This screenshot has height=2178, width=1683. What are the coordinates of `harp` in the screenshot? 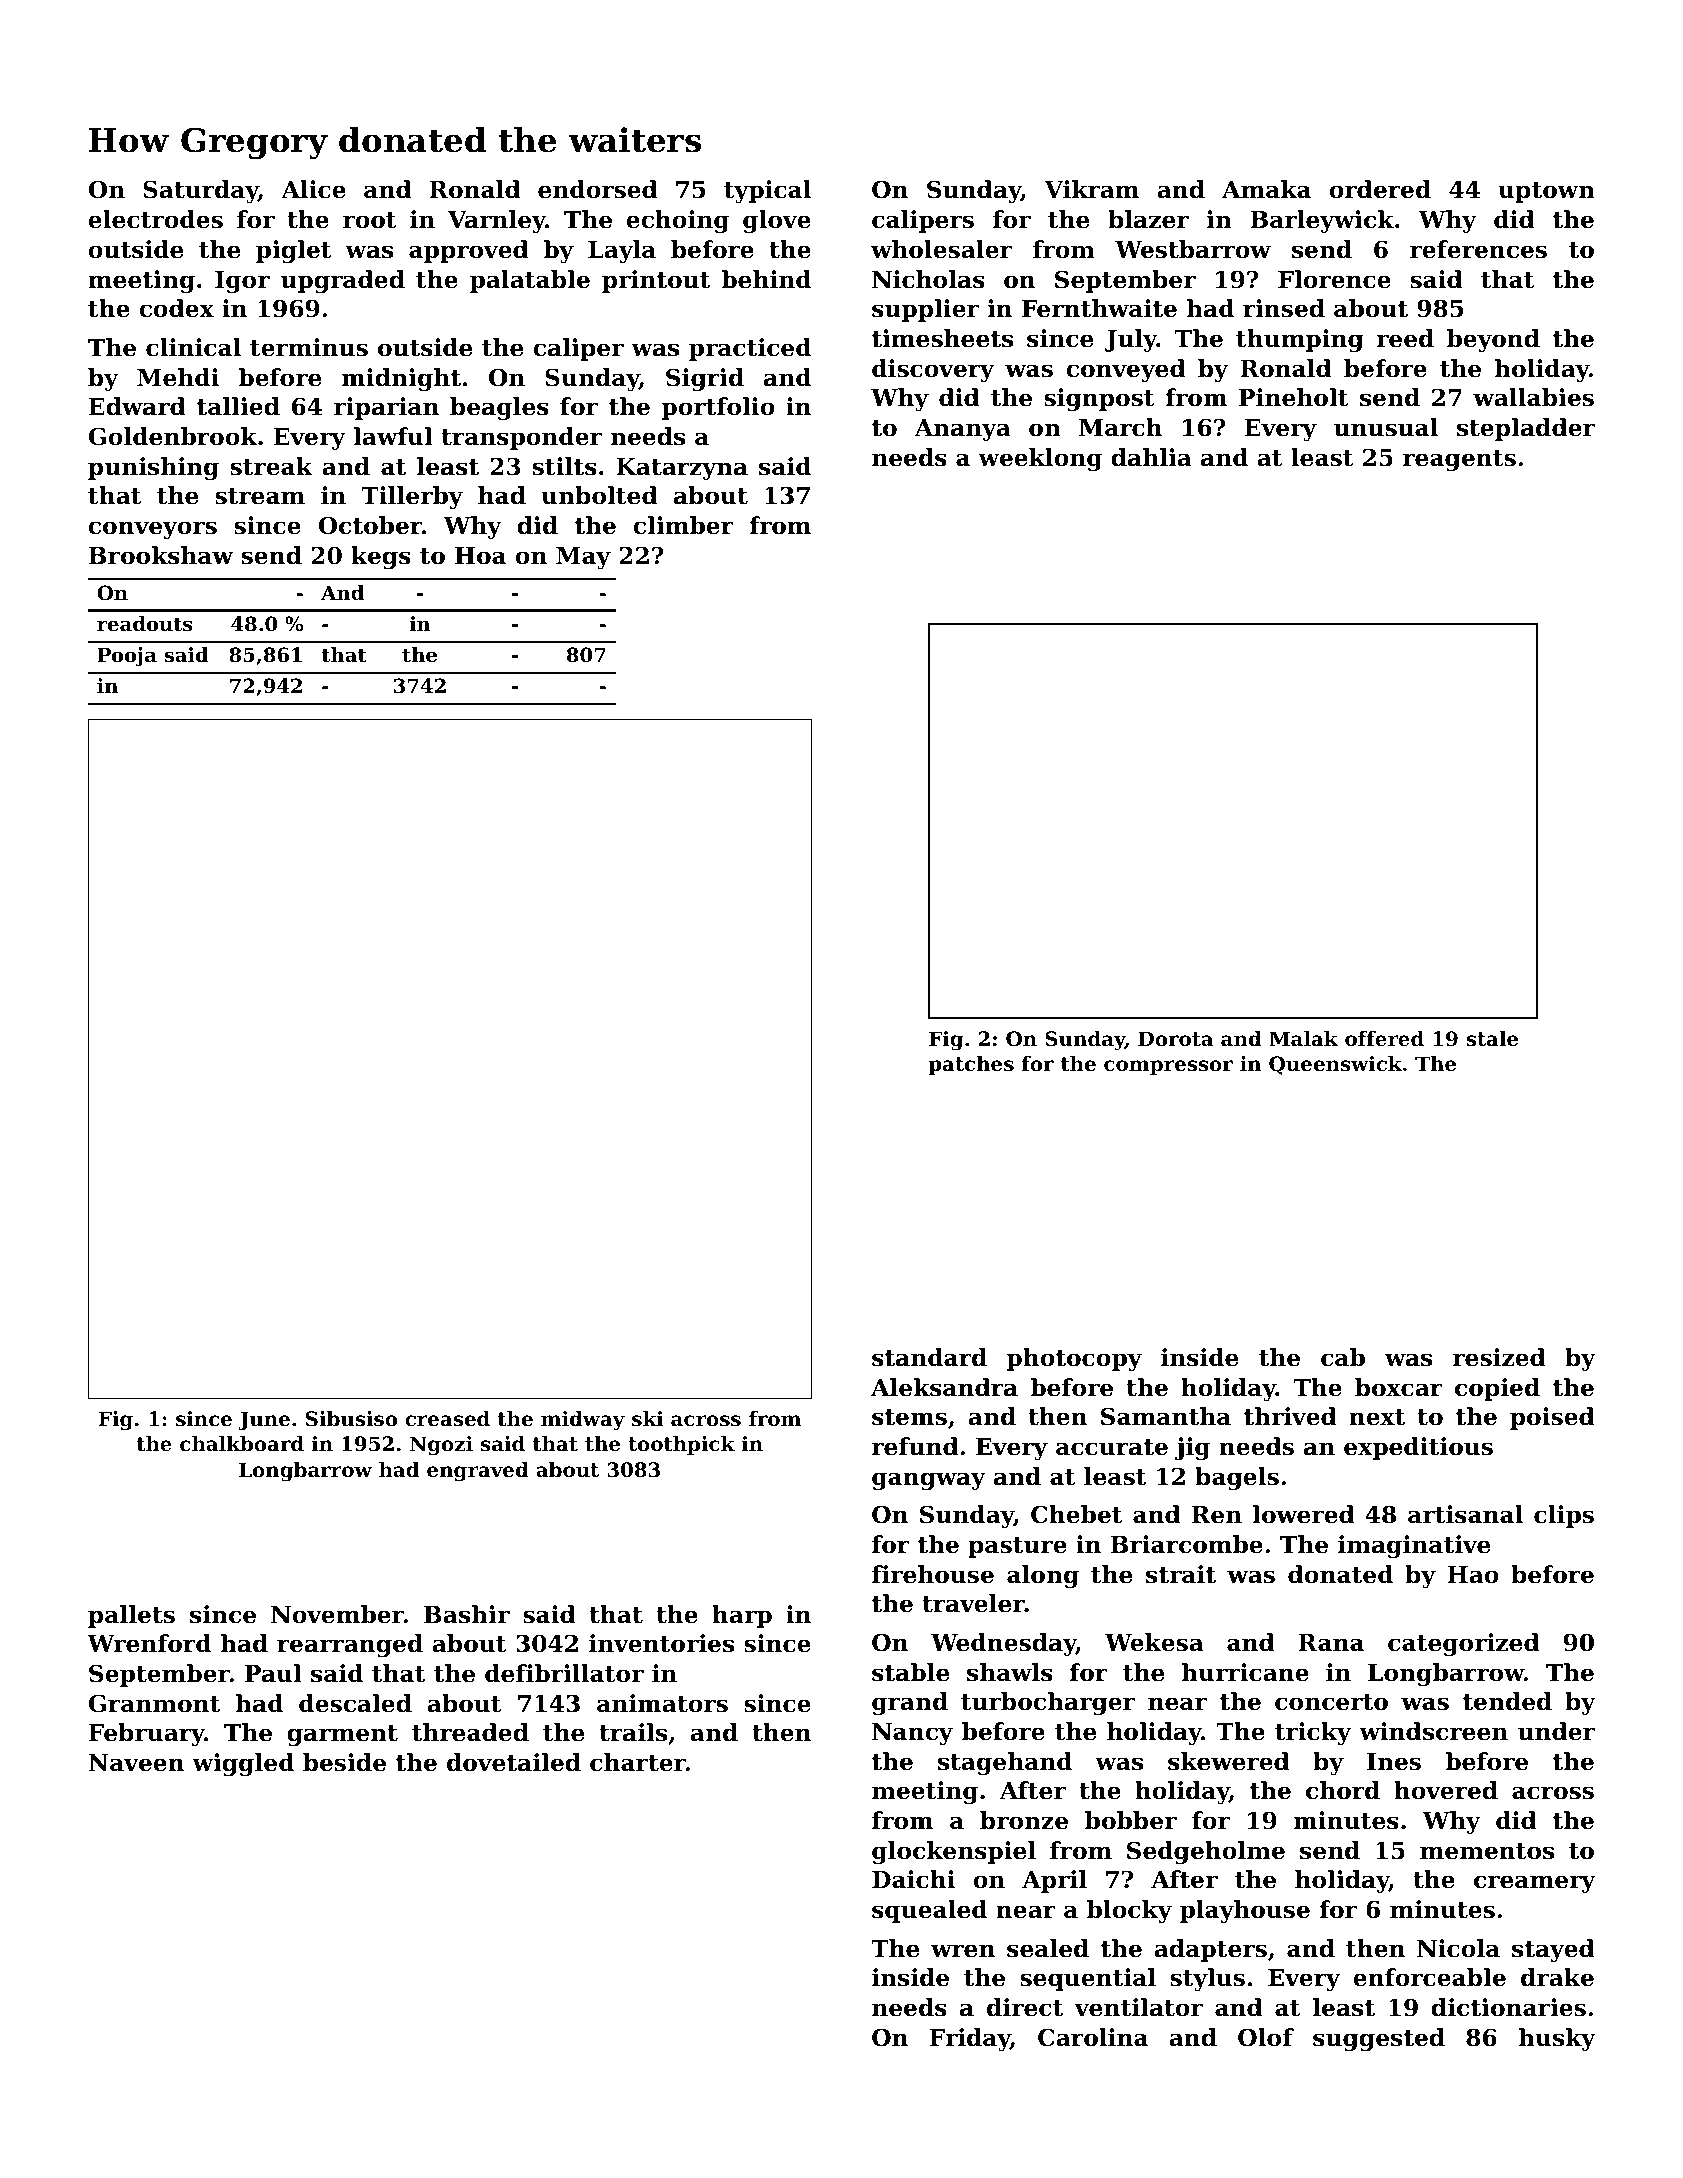 It's located at (742, 1616).
